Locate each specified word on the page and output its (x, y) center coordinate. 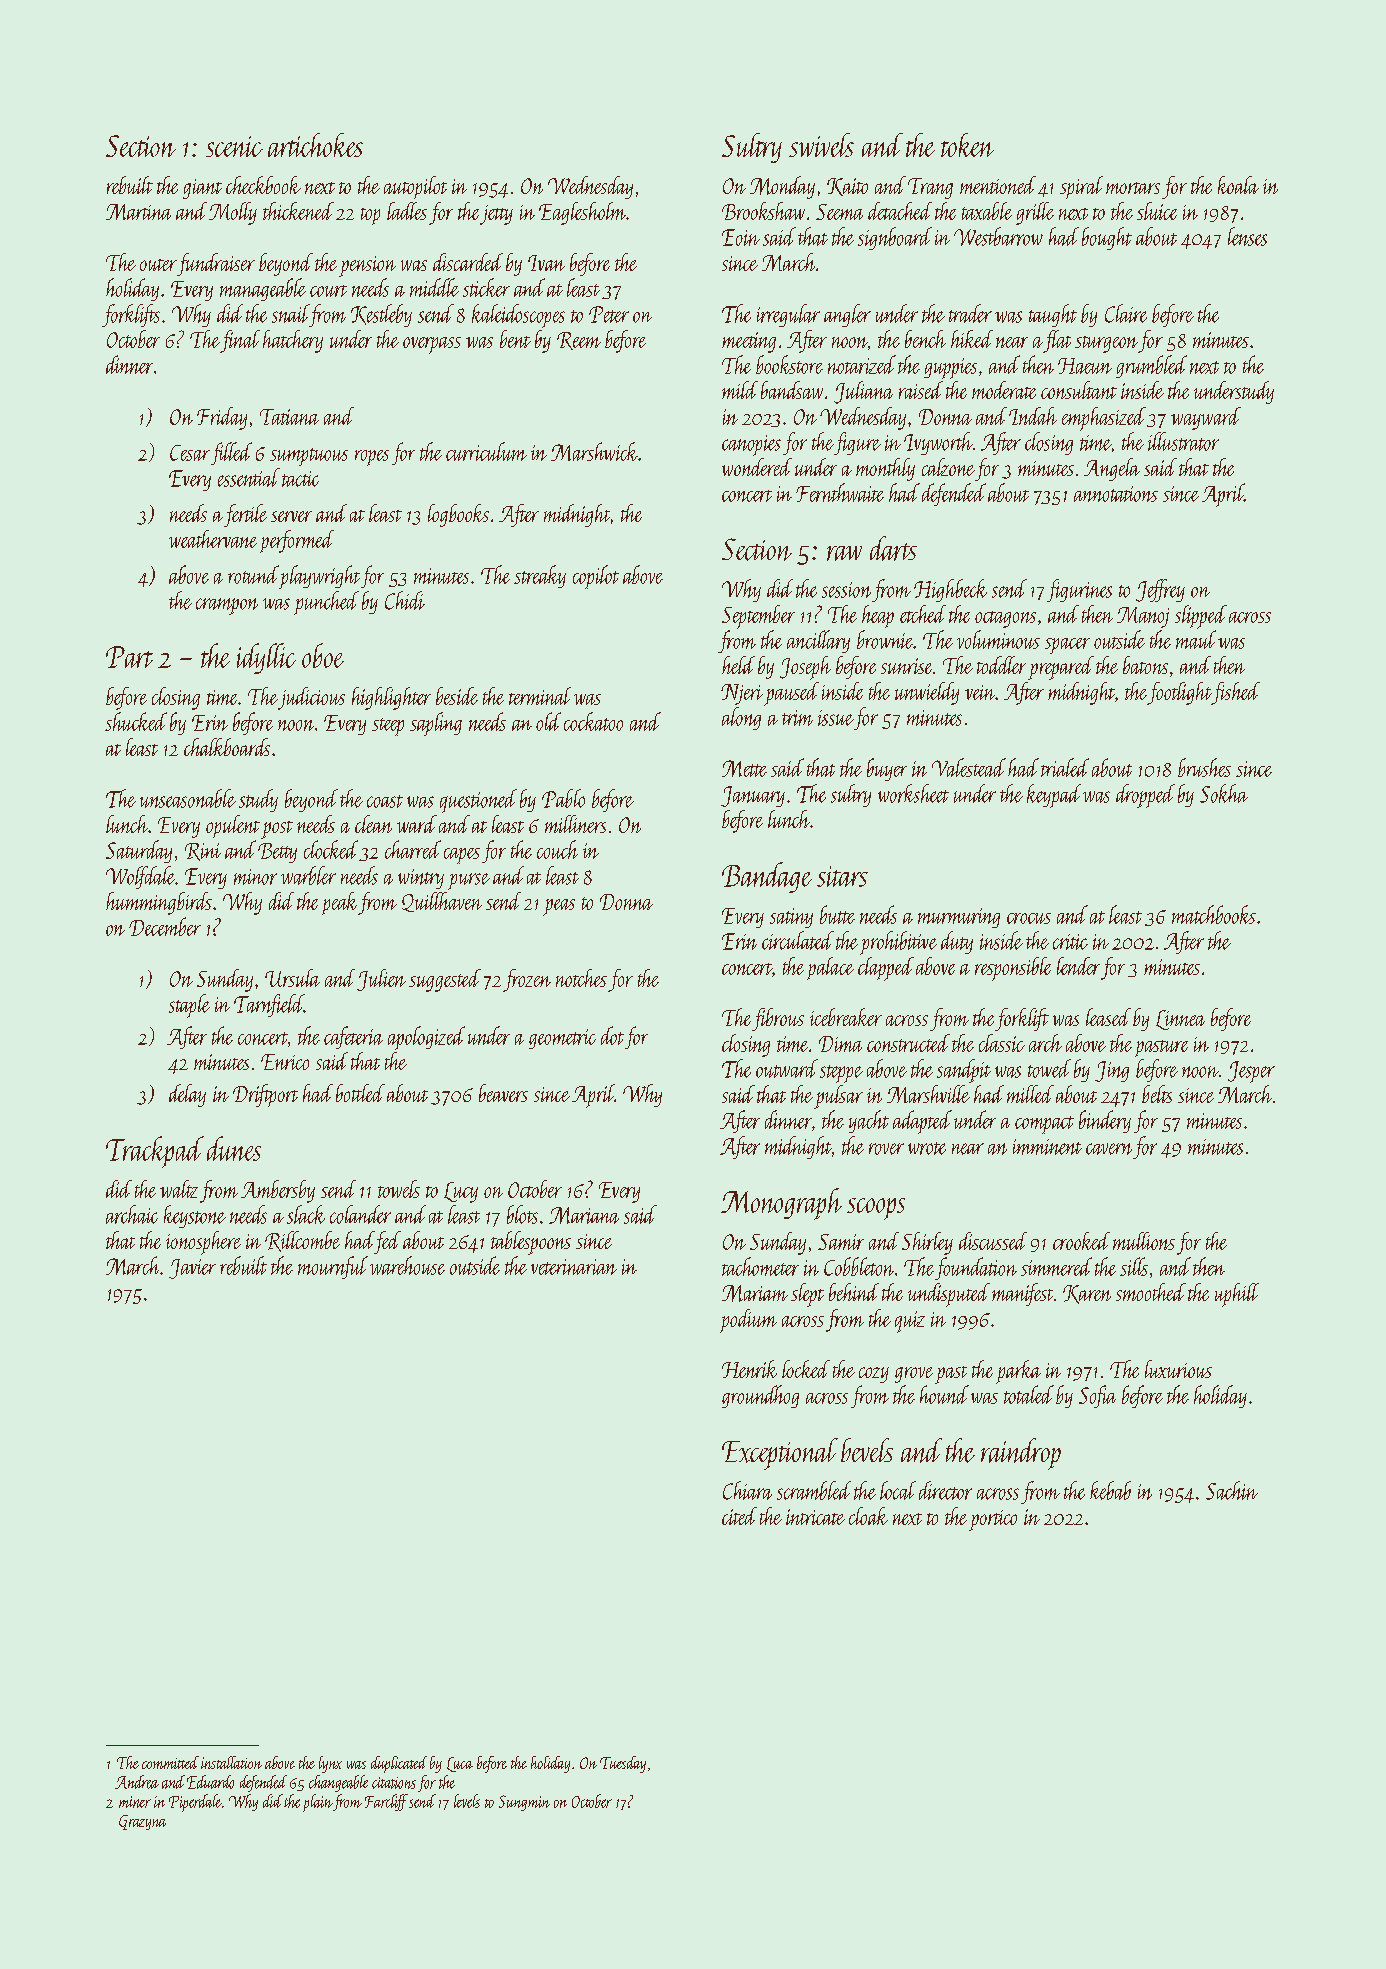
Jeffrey (1160, 590)
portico (993, 1520)
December (165, 926)
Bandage (767, 877)
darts (893, 548)
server (291, 516)
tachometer (760, 1266)
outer (158, 265)
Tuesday (623, 1764)
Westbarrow (998, 236)
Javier (192, 1269)
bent (515, 339)
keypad (1054, 796)
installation (231, 1762)
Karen (1087, 1294)
